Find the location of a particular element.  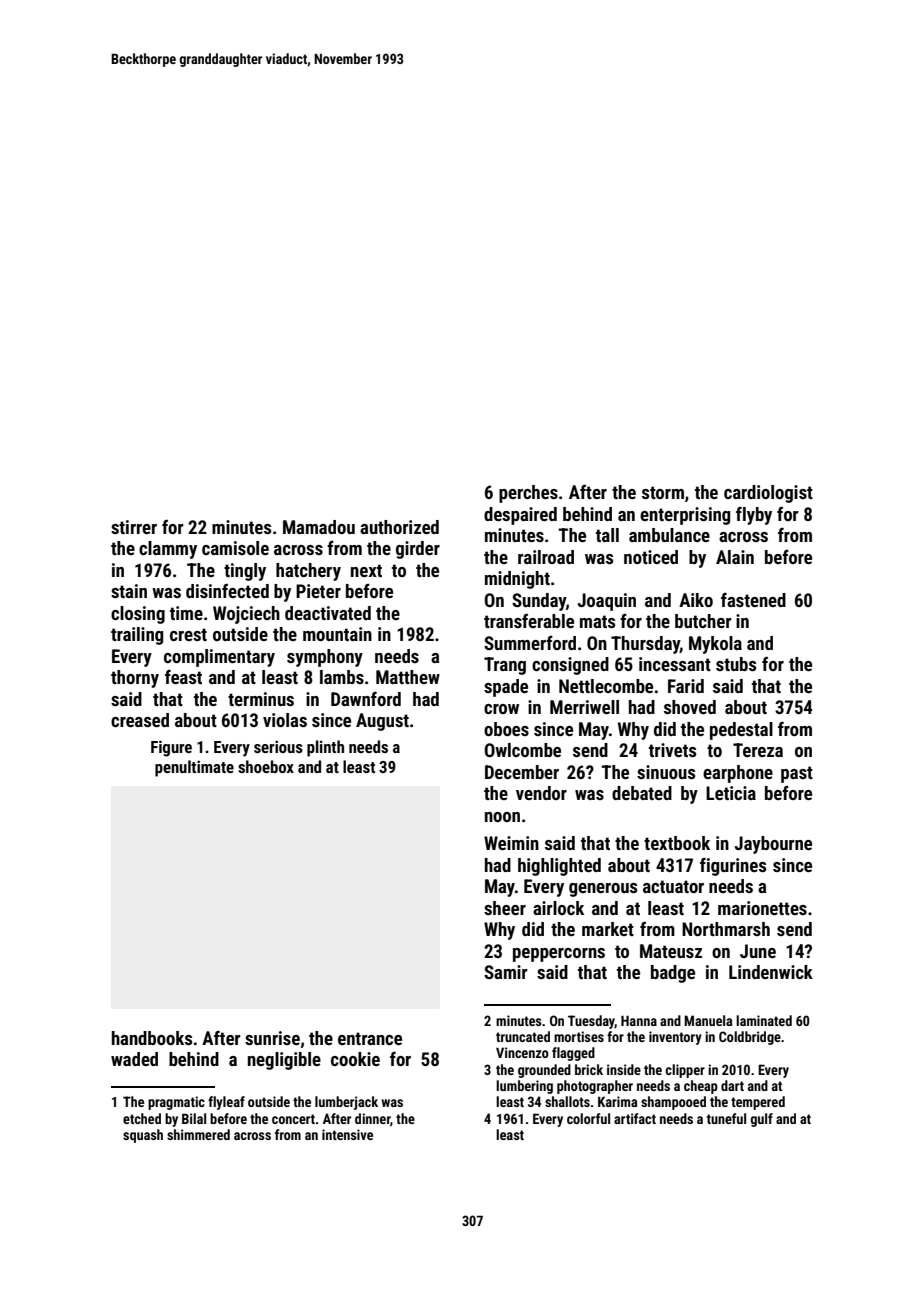

colorful is located at coordinates (588, 1118).
